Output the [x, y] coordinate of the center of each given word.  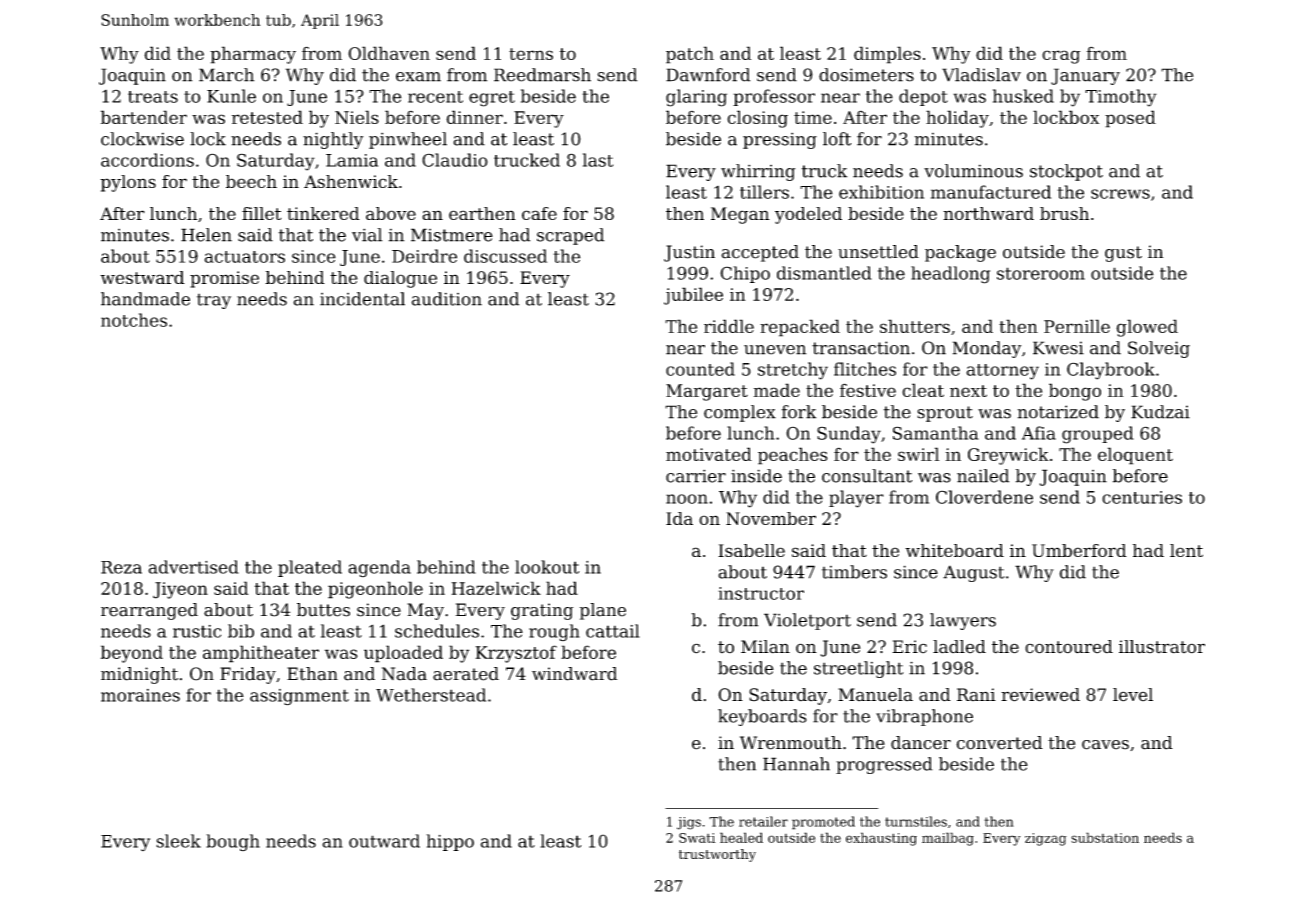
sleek [178, 841]
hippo [450, 842]
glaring [696, 98]
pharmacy [253, 55]
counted [700, 369]
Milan [765, 647]
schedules [437, 631]
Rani [976, 694]
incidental [362, 299]
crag [1061, 57]
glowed [1147, 328]
